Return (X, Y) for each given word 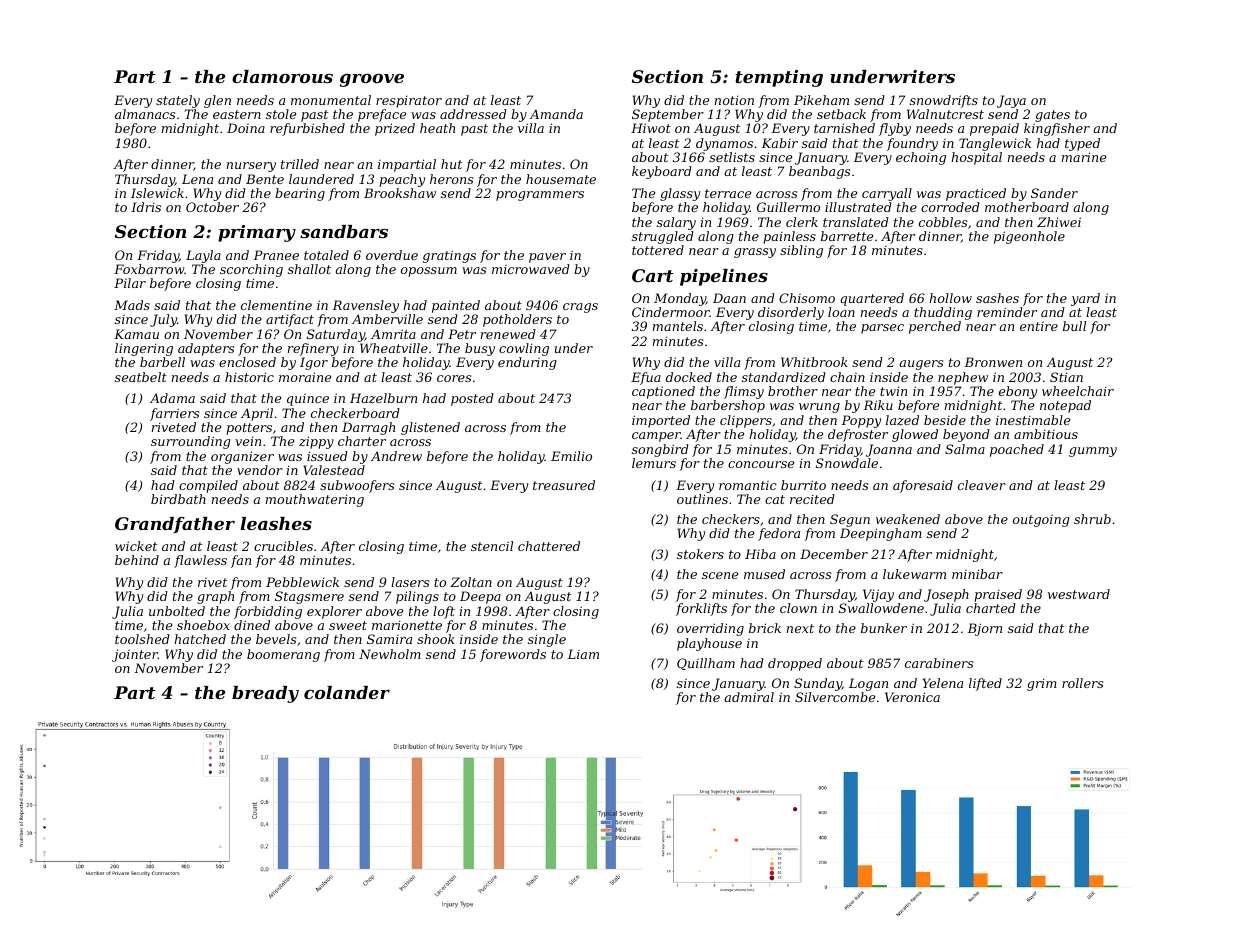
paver (547, 258)
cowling (524, 349)
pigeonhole (1029, 237)
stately (178, 101)
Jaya (1011, 101)
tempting (779, 78)
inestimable (1033, 420)
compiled (208, 486)
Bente (265, 179)
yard (1085, 299)
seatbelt (141, 377)
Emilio (571, 456)
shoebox (203, 625)
